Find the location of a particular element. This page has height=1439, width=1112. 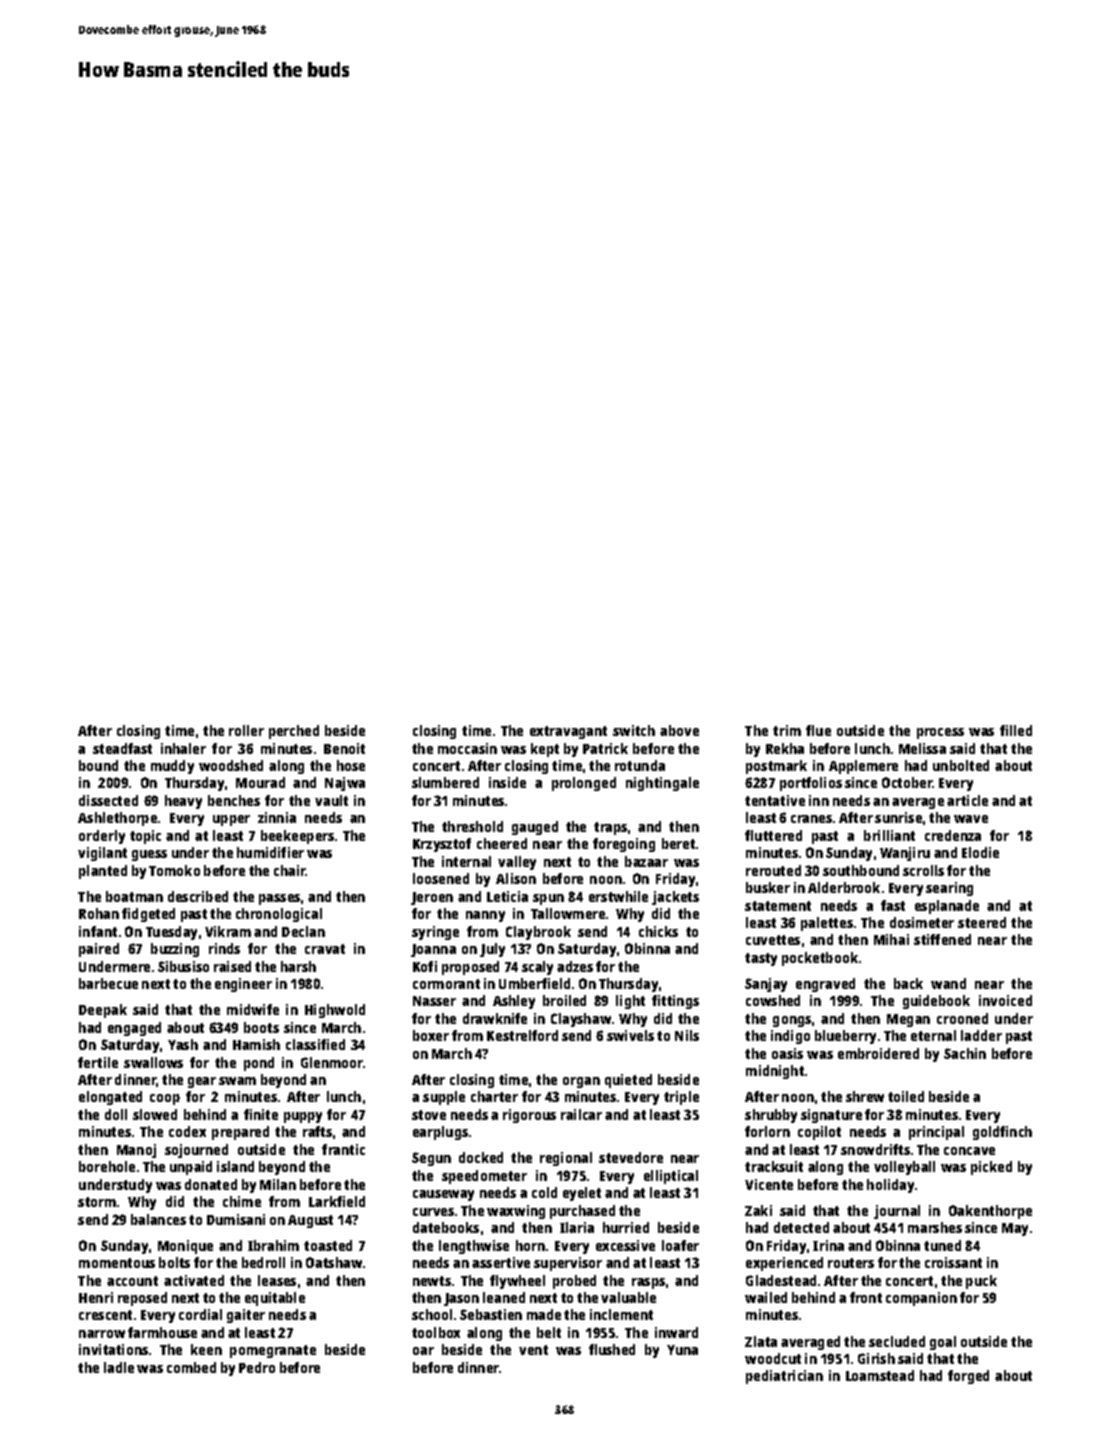

midwife is located at coordinates (253, 1009).
